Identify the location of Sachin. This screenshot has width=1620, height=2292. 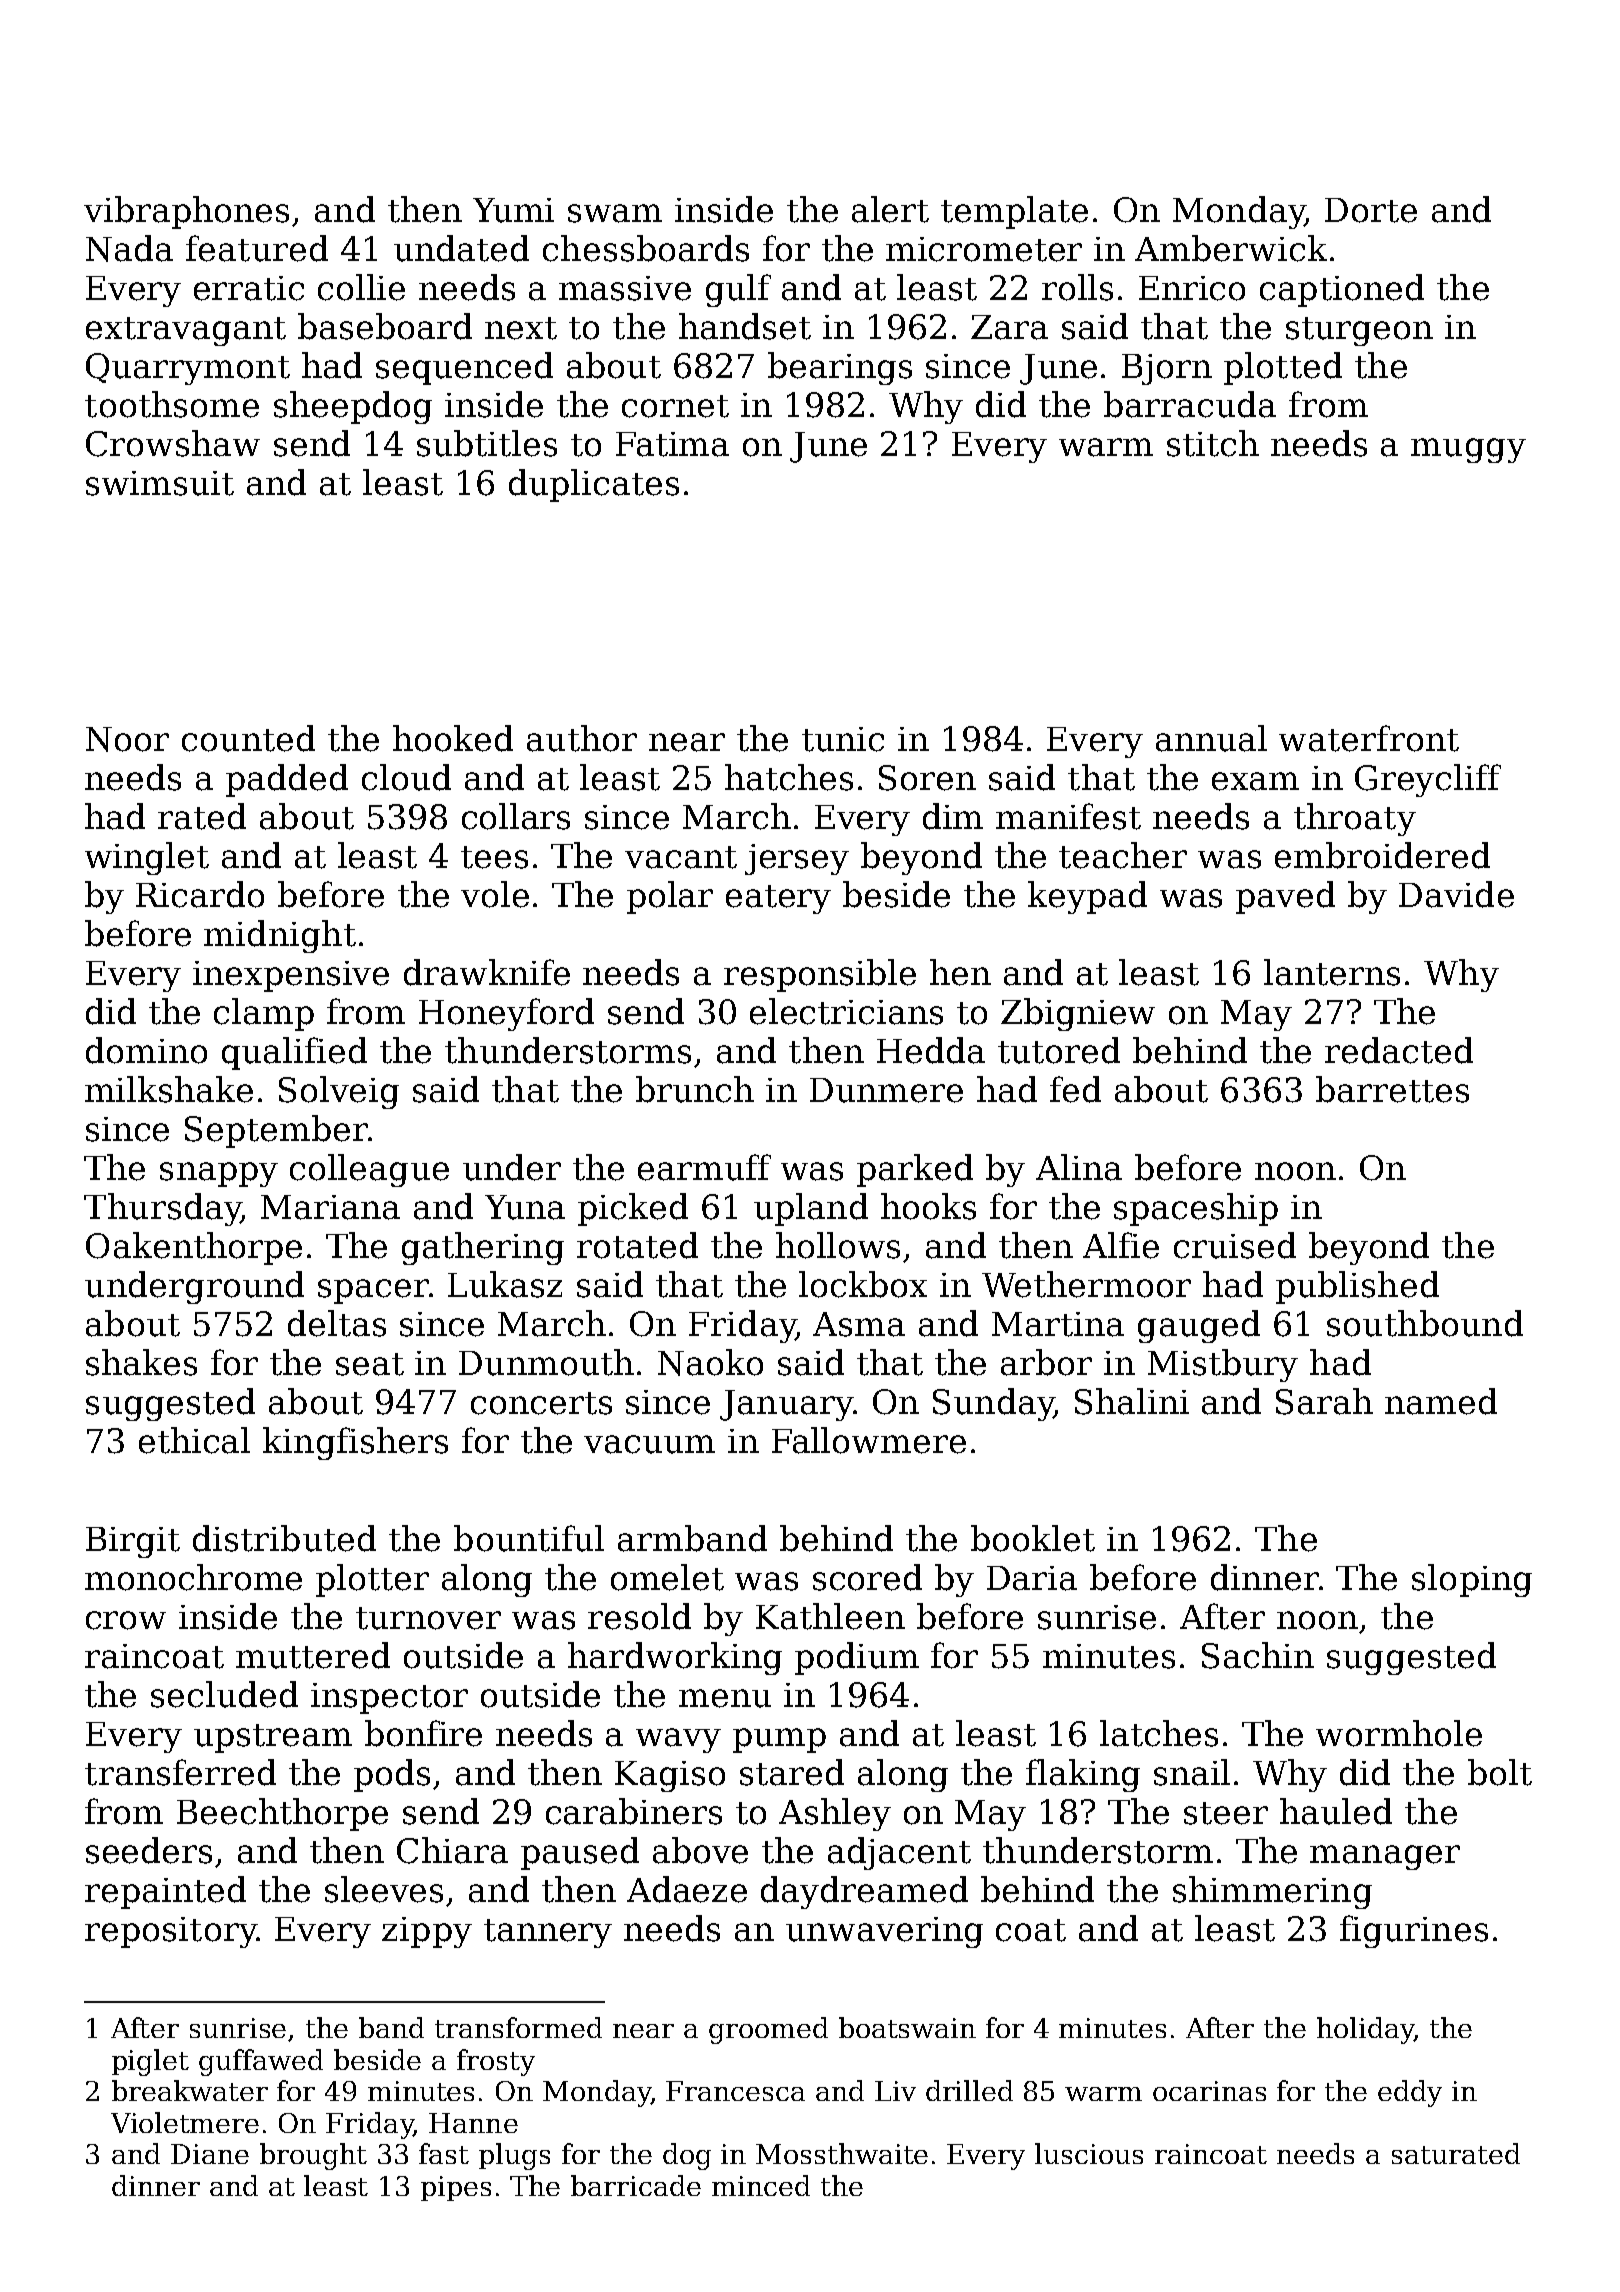
(1258, 1655).
